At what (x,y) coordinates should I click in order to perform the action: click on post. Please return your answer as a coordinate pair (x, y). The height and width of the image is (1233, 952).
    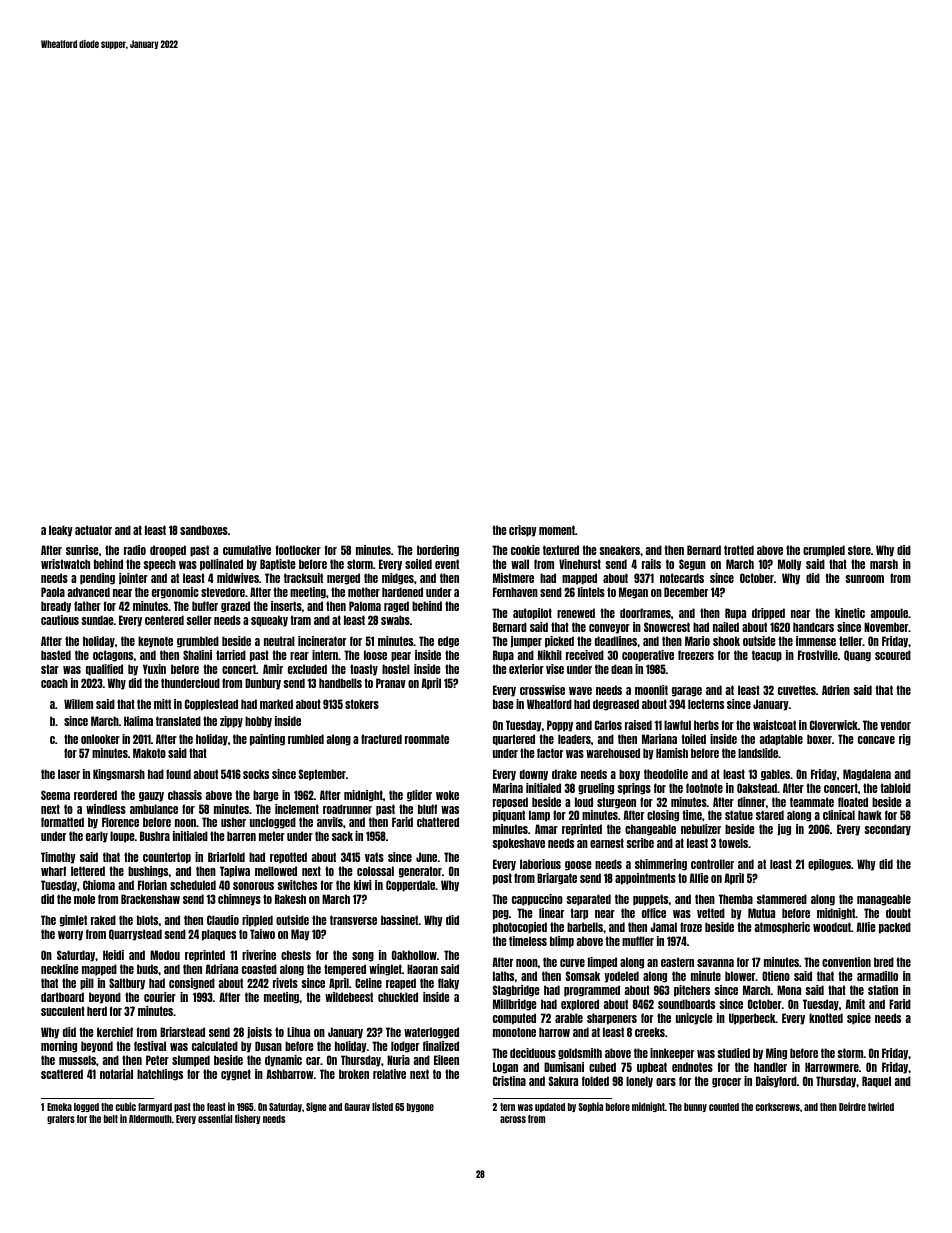
    Looking at the image, I should click on (502, 879).
